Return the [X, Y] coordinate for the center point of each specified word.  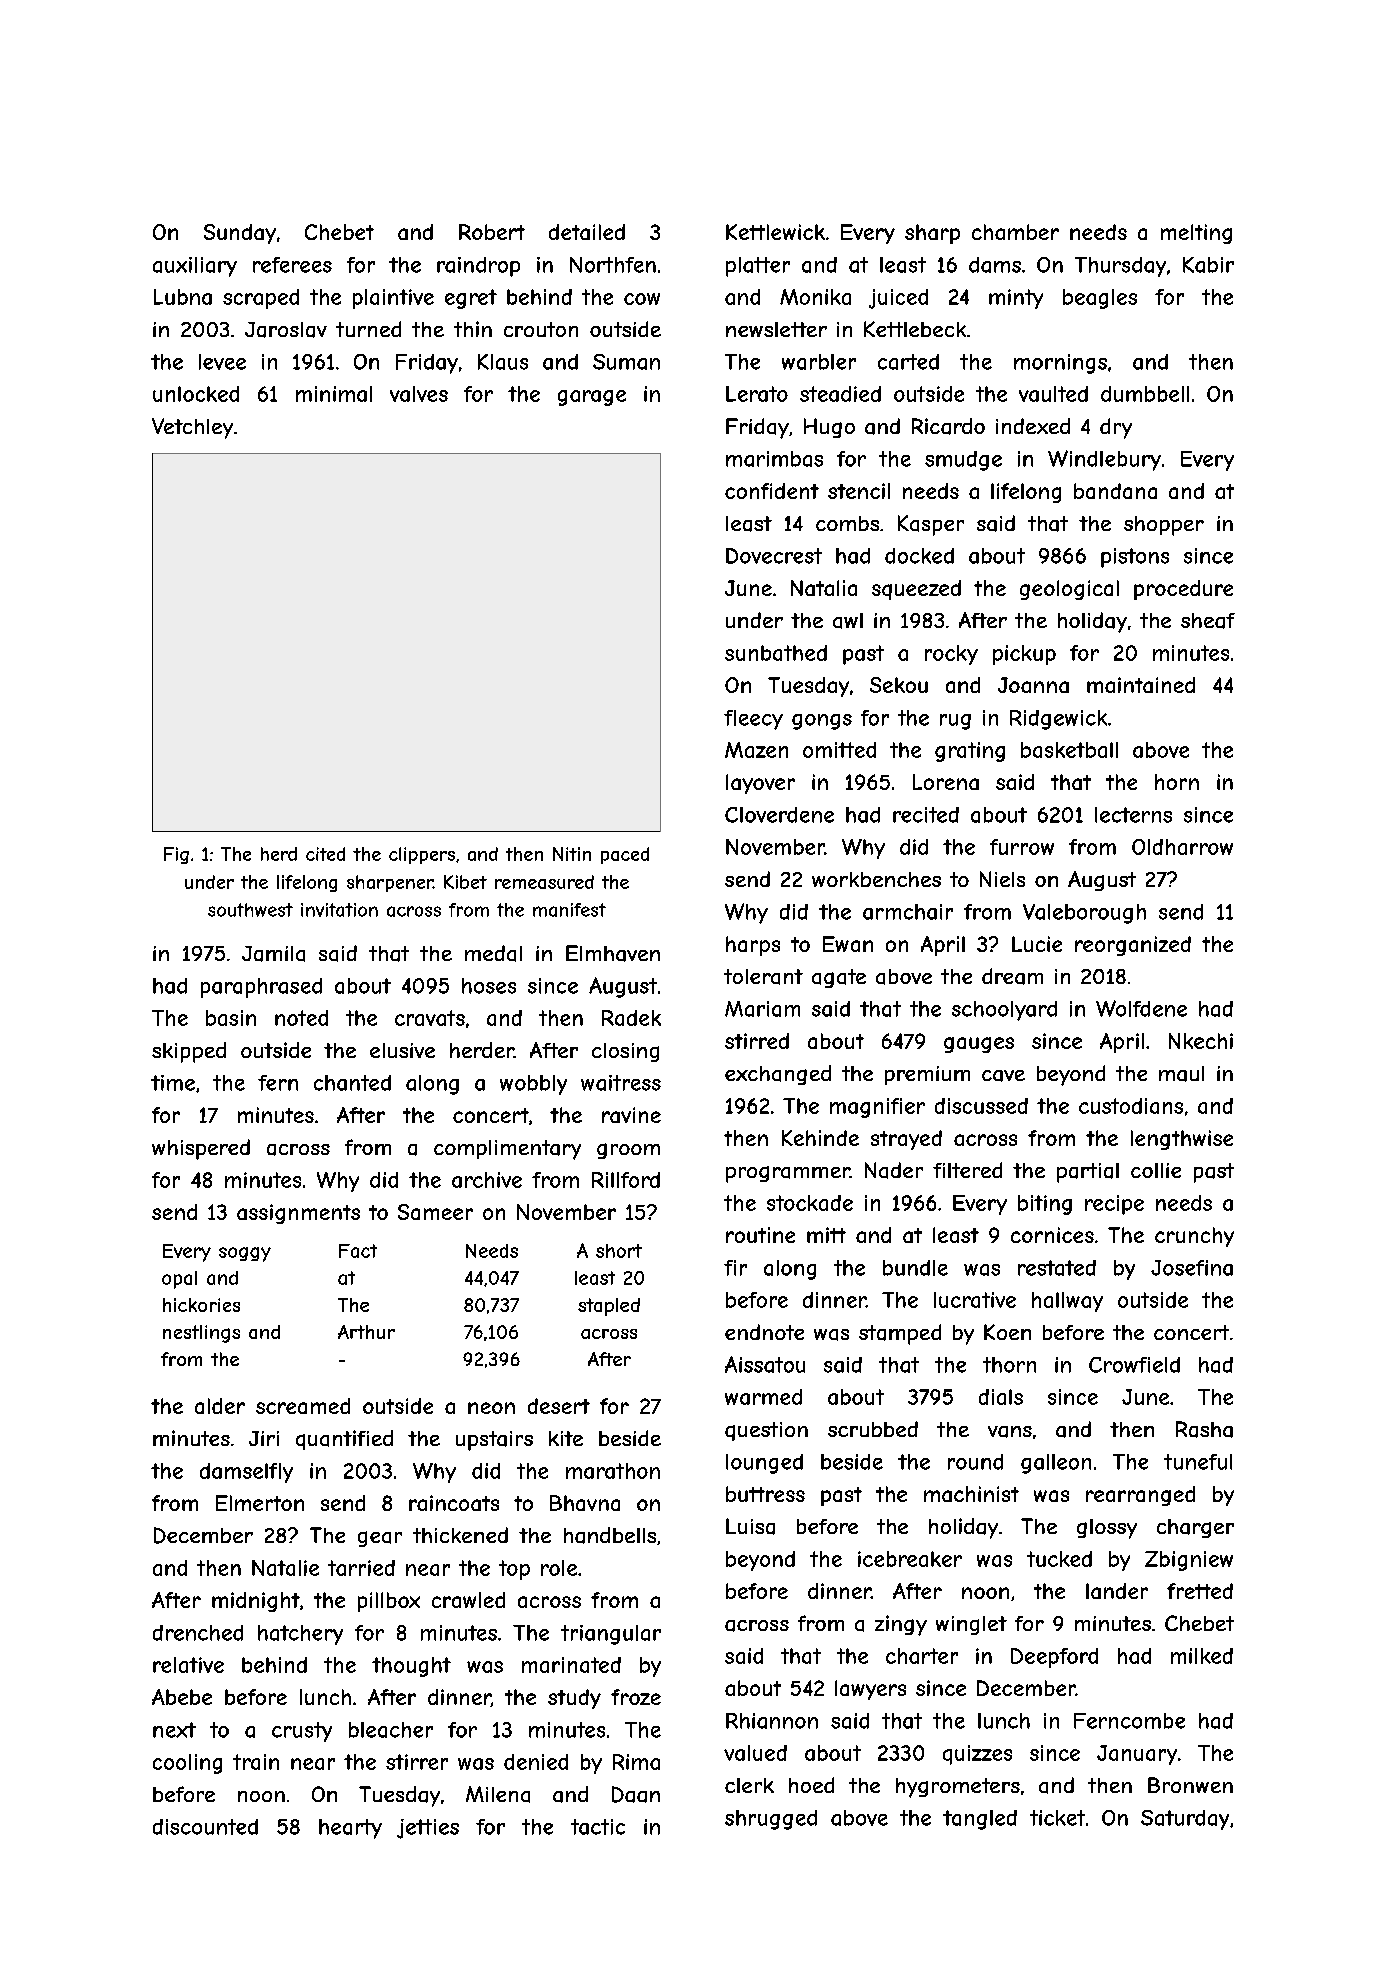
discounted [205, 1827]
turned [368, 329]
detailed [587, 232]
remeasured [544, 882]
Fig [176, 855]
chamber [1015, 232]
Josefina [1192, 1268]
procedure [1183, 590]
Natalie [285, 1568]
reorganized [1133, 946]
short [619, 1251]
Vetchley [192, 428]
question [766, 1431]
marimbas [774, 459]
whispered [201, 1149]
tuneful [1198, 1462]
